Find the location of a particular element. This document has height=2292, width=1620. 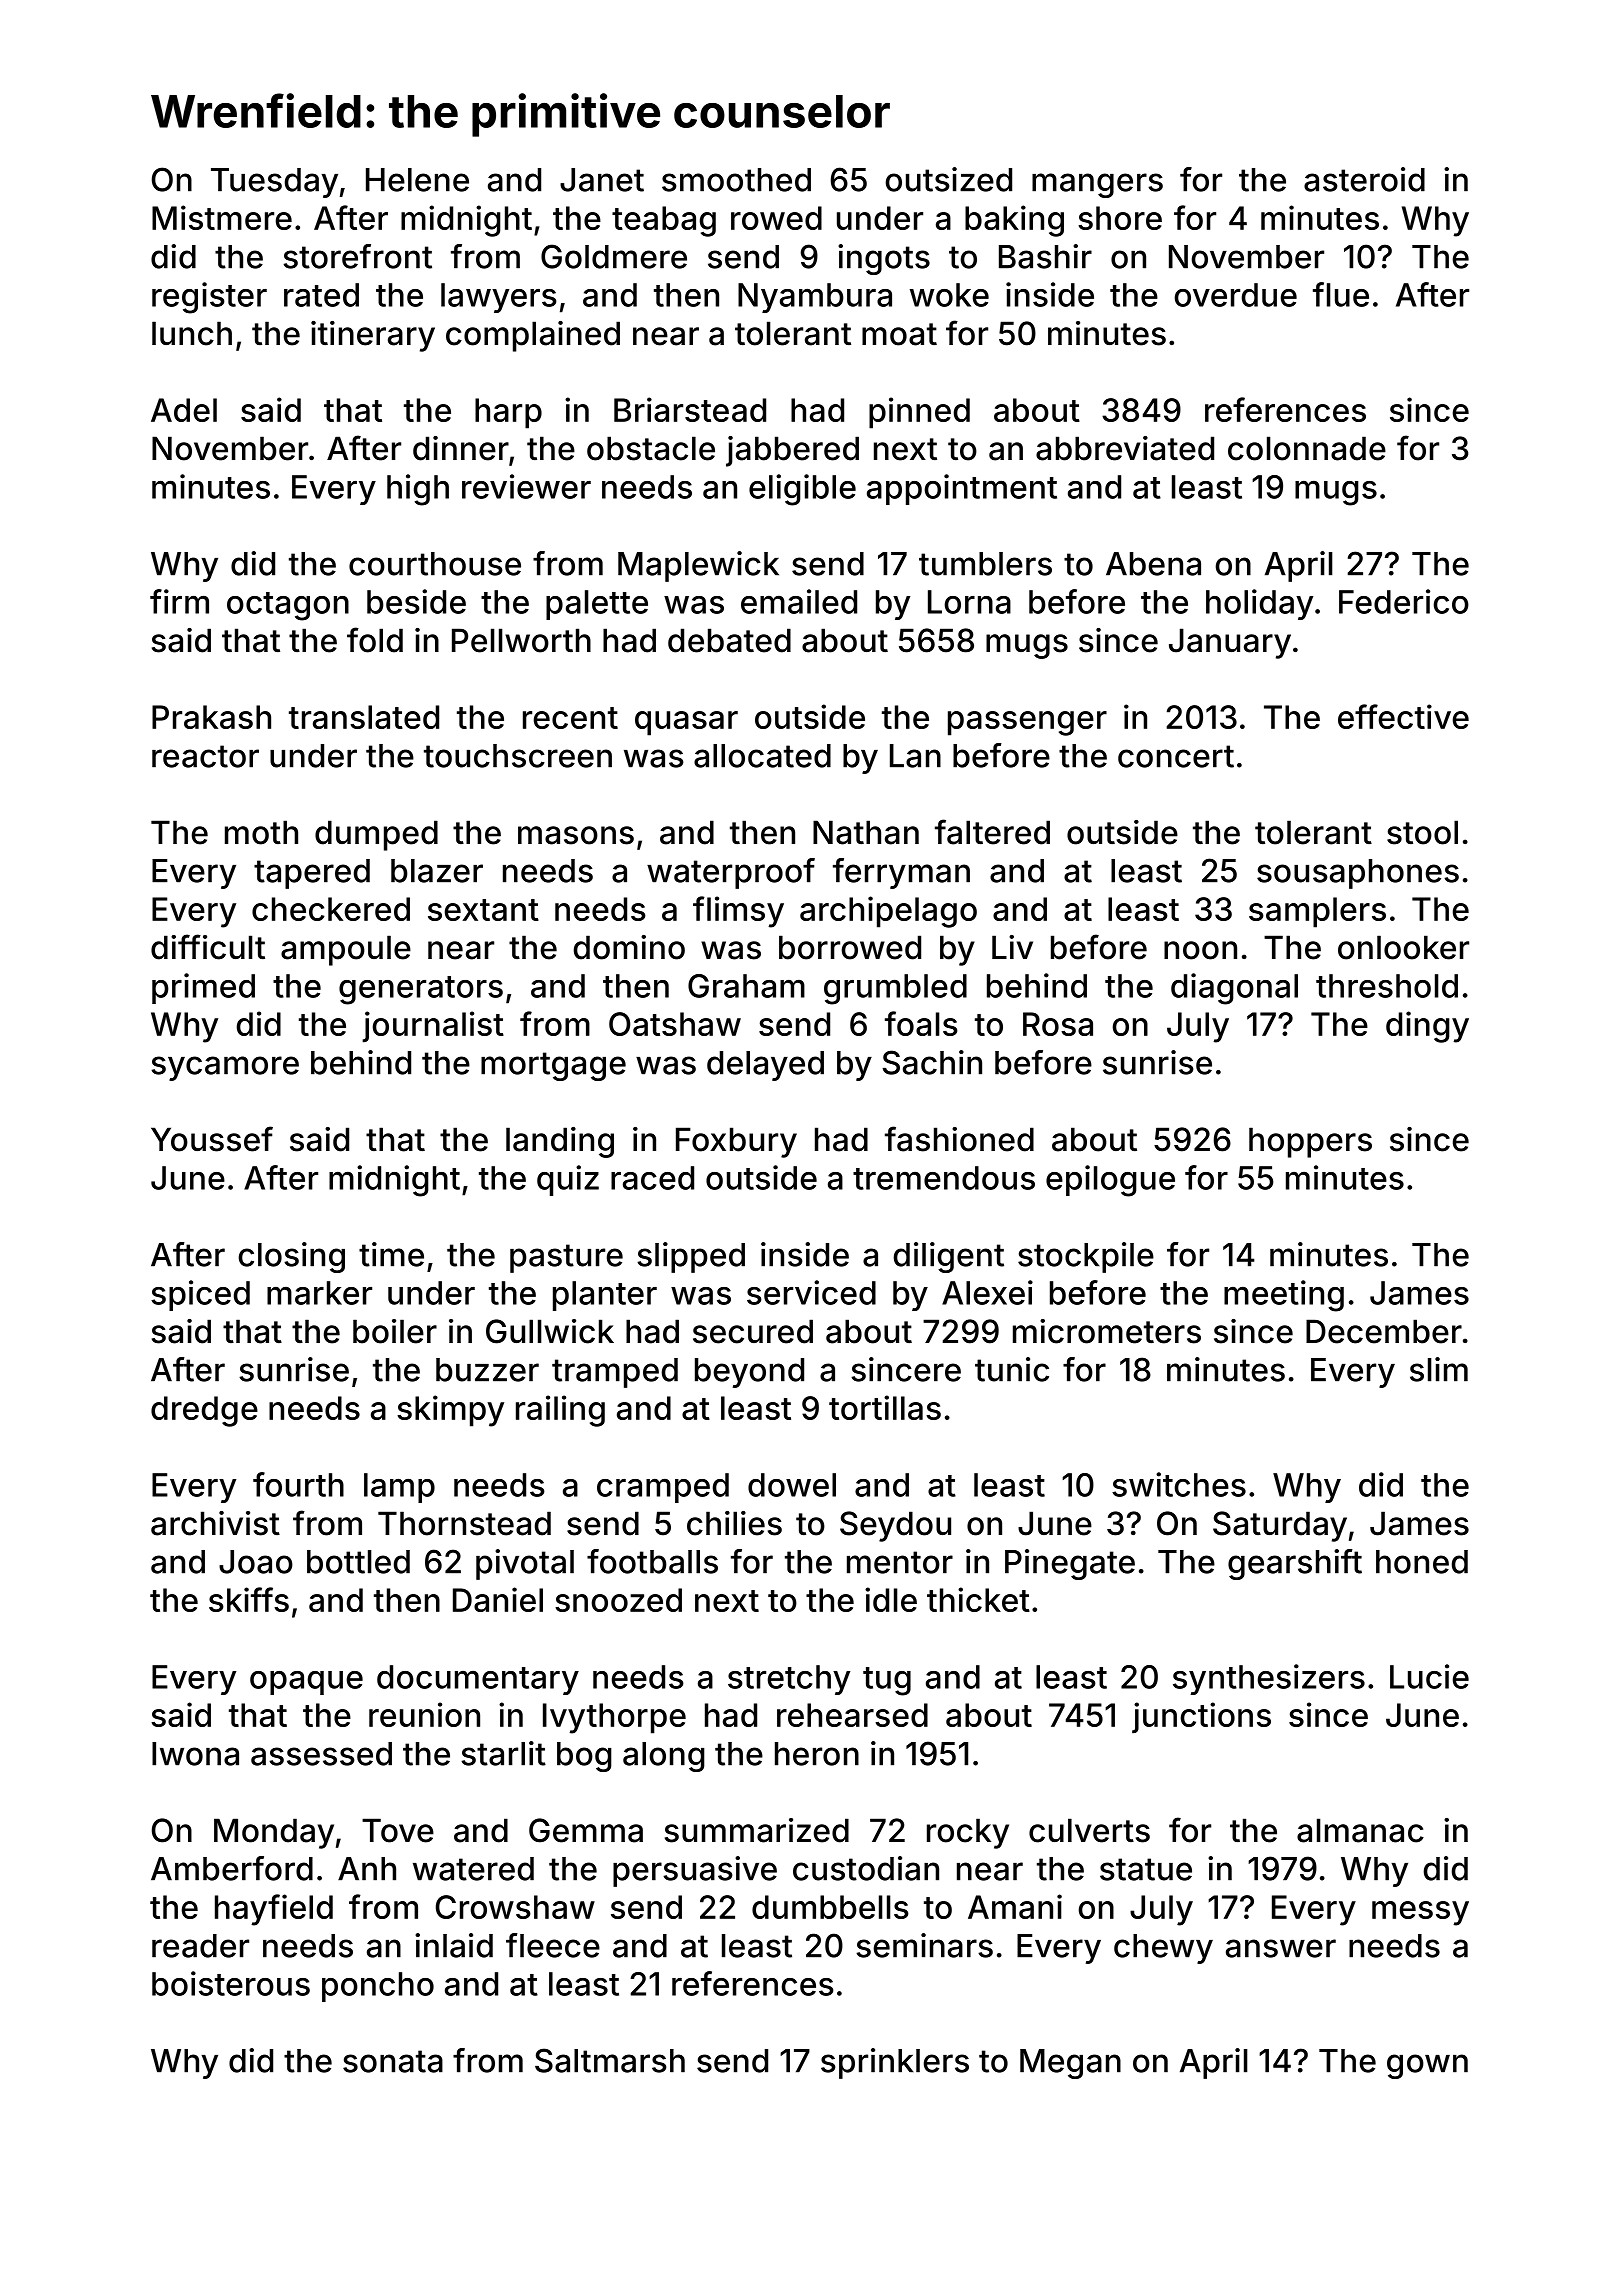

Alexei is located at coordinates (987, 1292).
